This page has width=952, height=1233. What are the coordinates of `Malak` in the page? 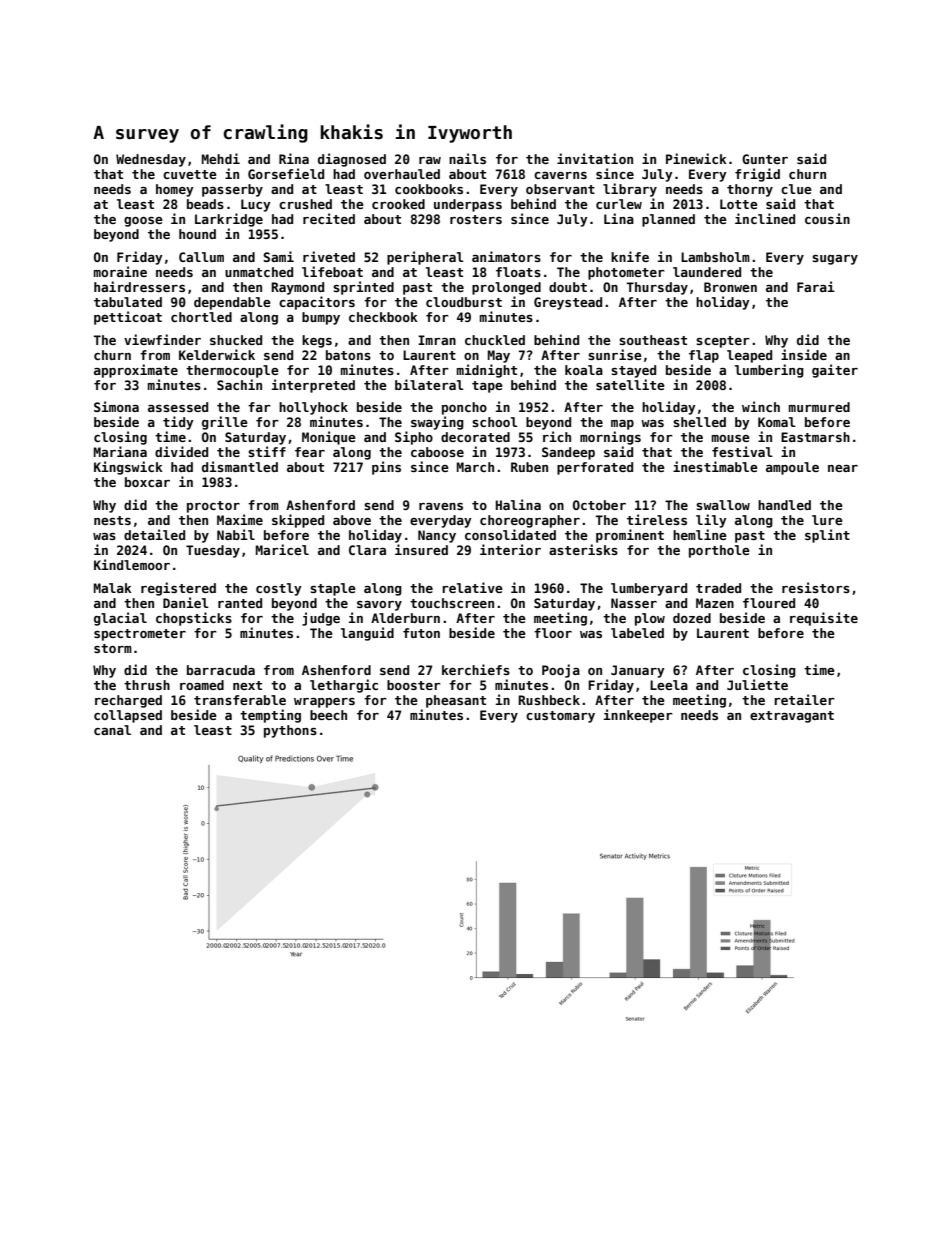 It's located at (113, 588).
